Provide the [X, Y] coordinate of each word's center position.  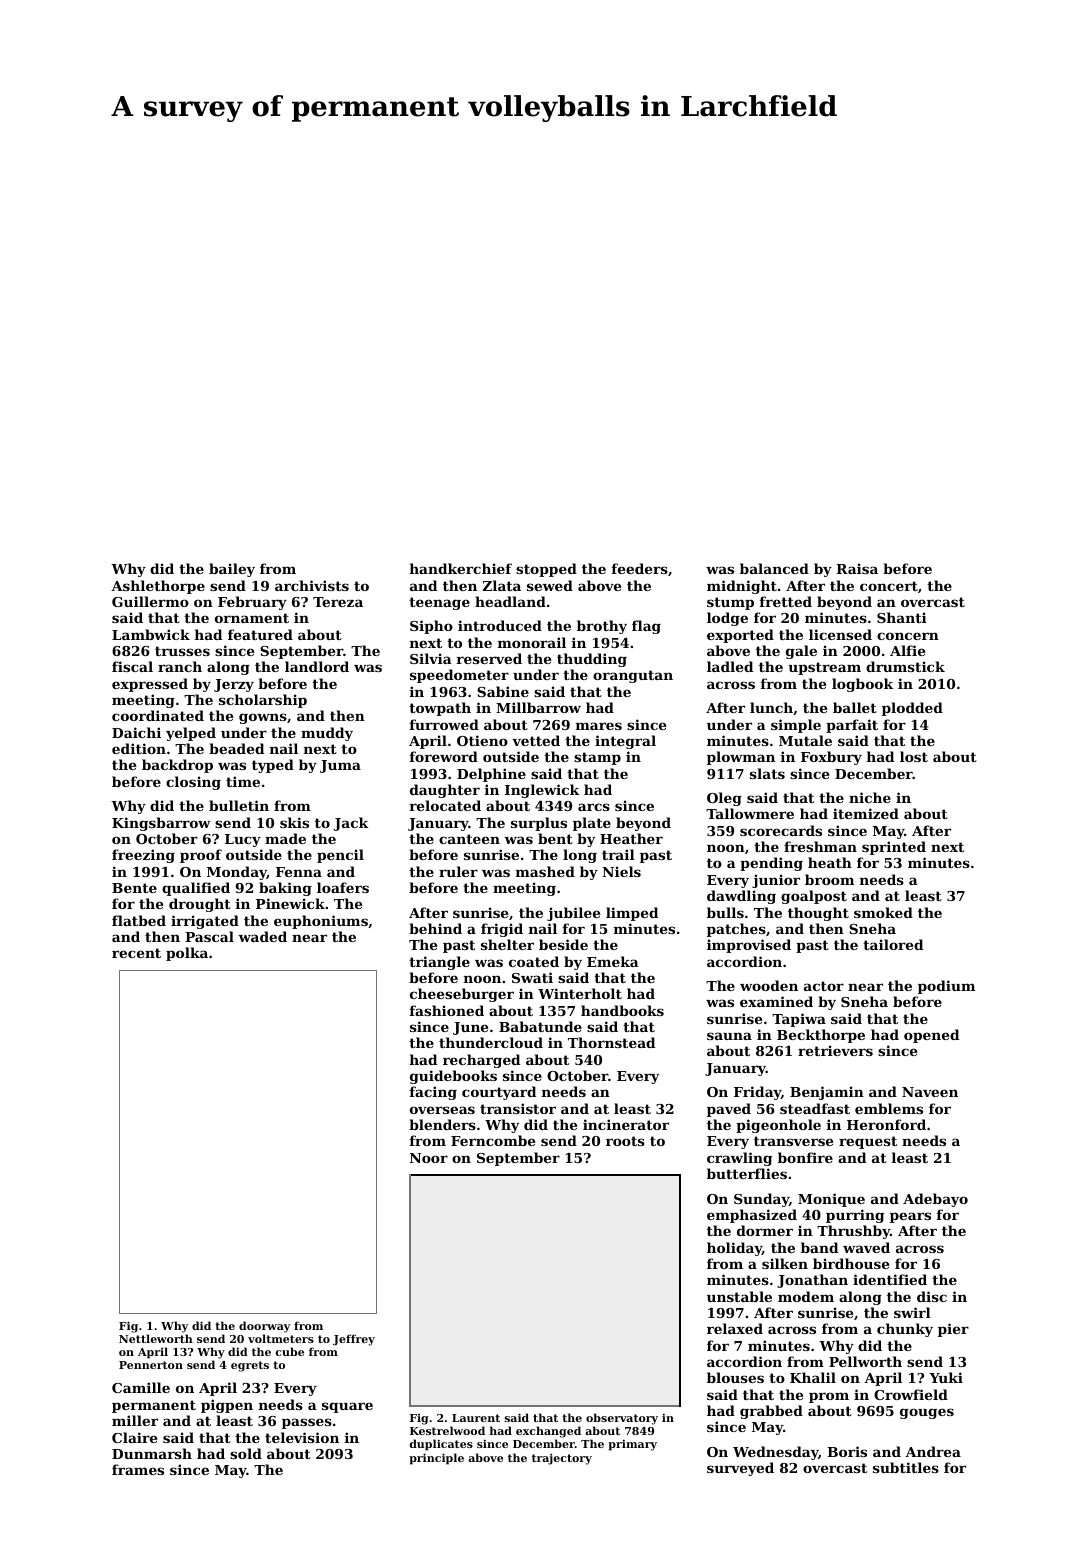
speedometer [459, 676]
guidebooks [453, 1077]
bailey [232, 570]
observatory [622, 1419]
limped [632, 914]
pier [953, 1330]
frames [138, 1469]
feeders [640, 568]
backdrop [177, 766]
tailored [893, 944]
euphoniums [321, 922]
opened [931, 1036]
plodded [912, 709]
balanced [774, 568]
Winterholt [580, 993]
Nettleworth [156, 1338]
